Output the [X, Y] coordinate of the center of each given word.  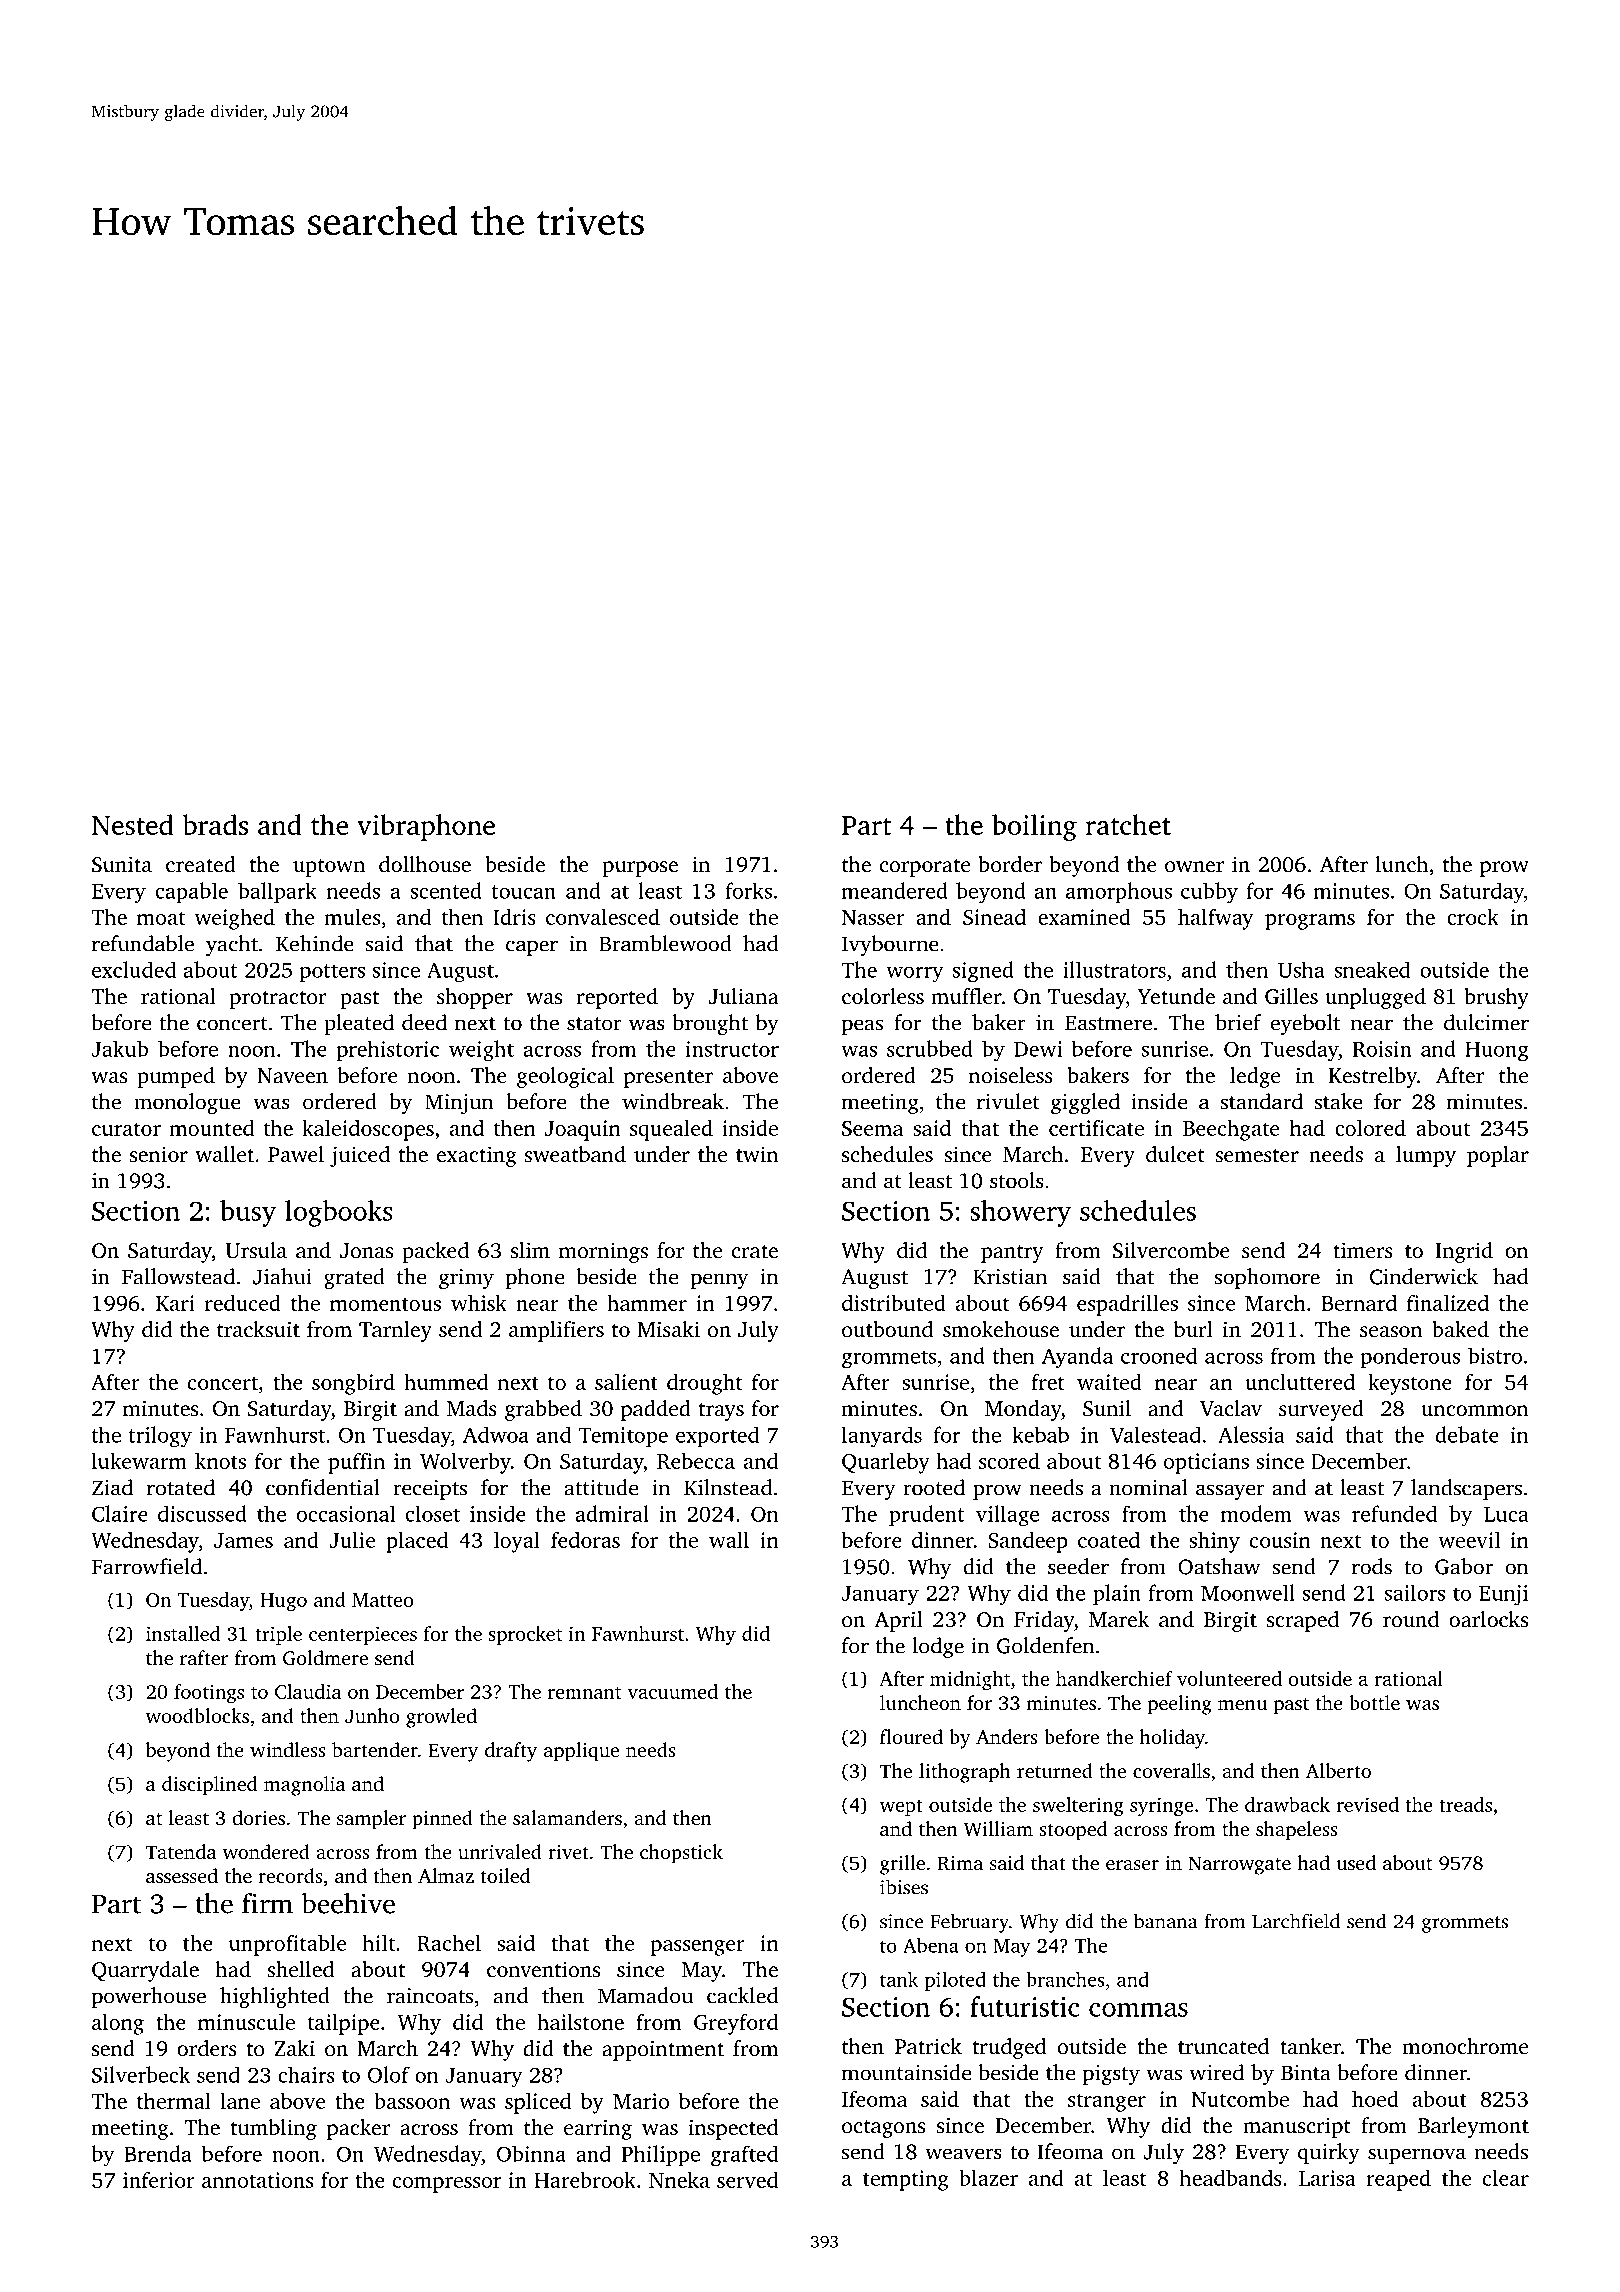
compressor [447, 2185]
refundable [143, 943]
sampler [371, 1820]
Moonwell [1248, 1592]
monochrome [1465, 2046]
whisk [479, 1302]
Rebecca [696, 1460]
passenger [698, 1948]
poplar [1498, 1156]
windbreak [673, 1101]
